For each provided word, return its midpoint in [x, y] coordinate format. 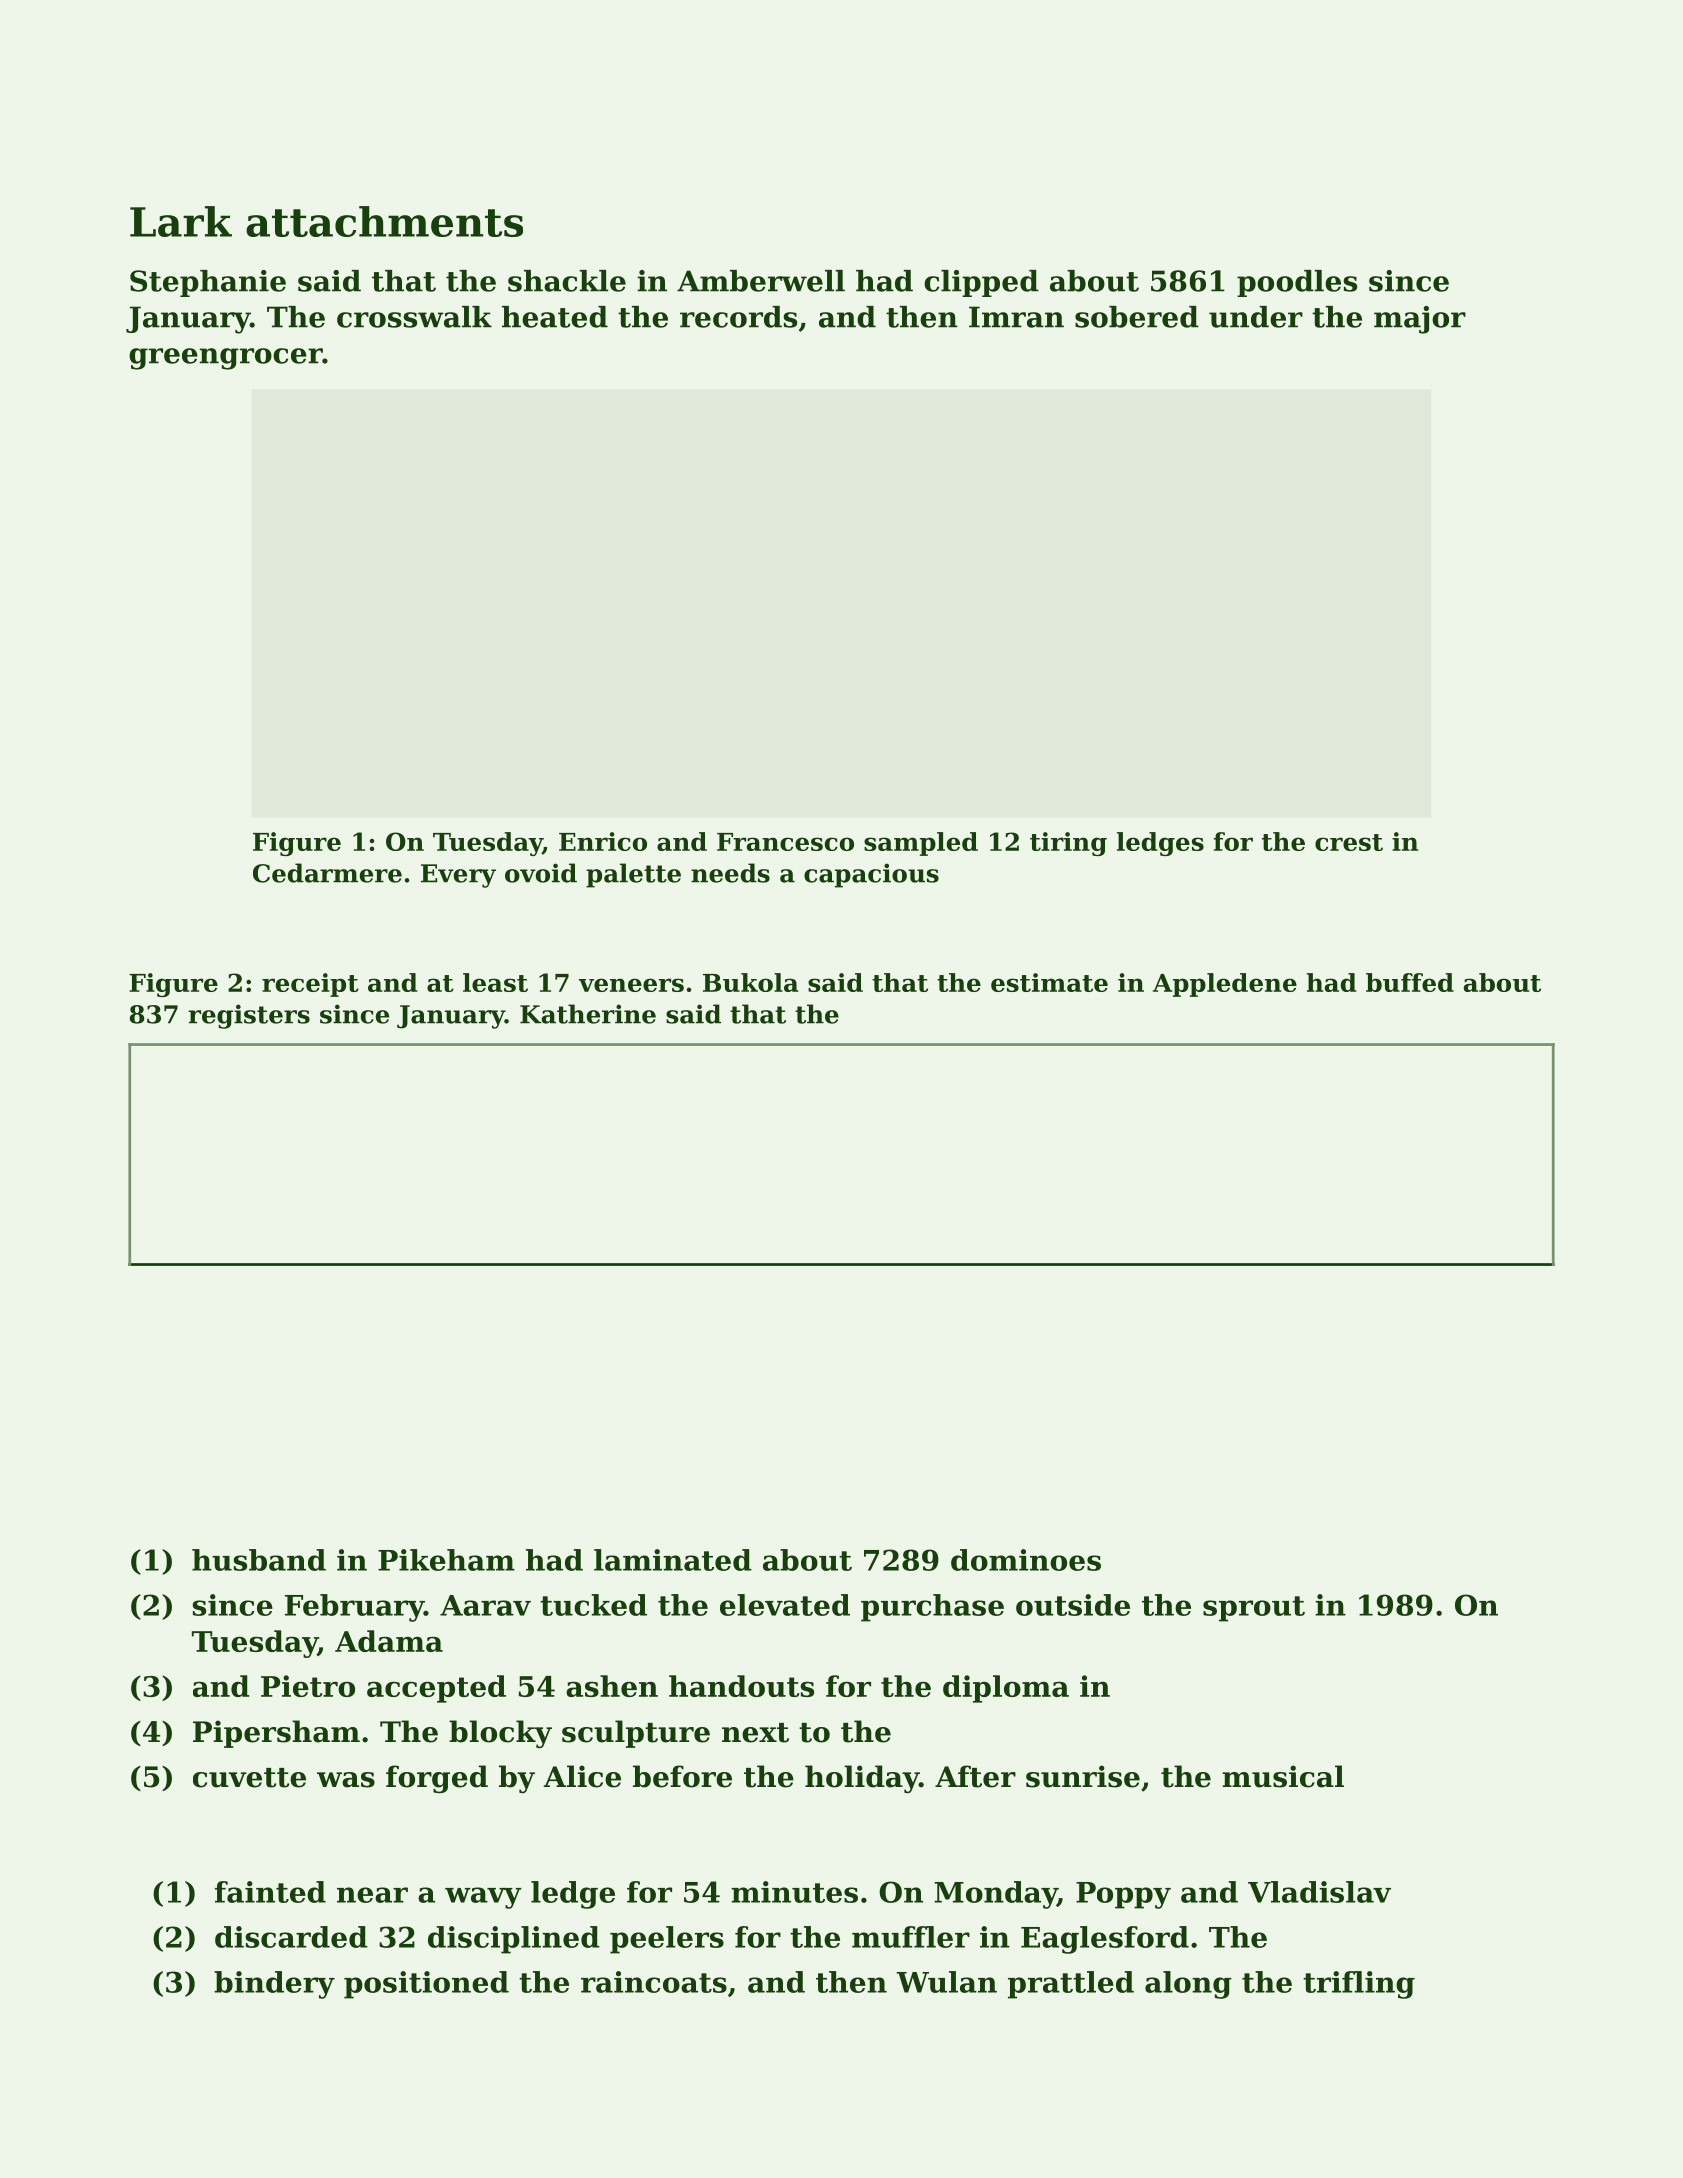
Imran [1016, 317]
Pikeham [446, 1560]
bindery [274, 1985]
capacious [871, 875]
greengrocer [225, 359]
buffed [1410, 982]
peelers [667, 1940]
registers [249, 1016]
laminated [673, 1560]
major [1420, 320]
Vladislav [1319, 1892]
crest [1349, 842]
